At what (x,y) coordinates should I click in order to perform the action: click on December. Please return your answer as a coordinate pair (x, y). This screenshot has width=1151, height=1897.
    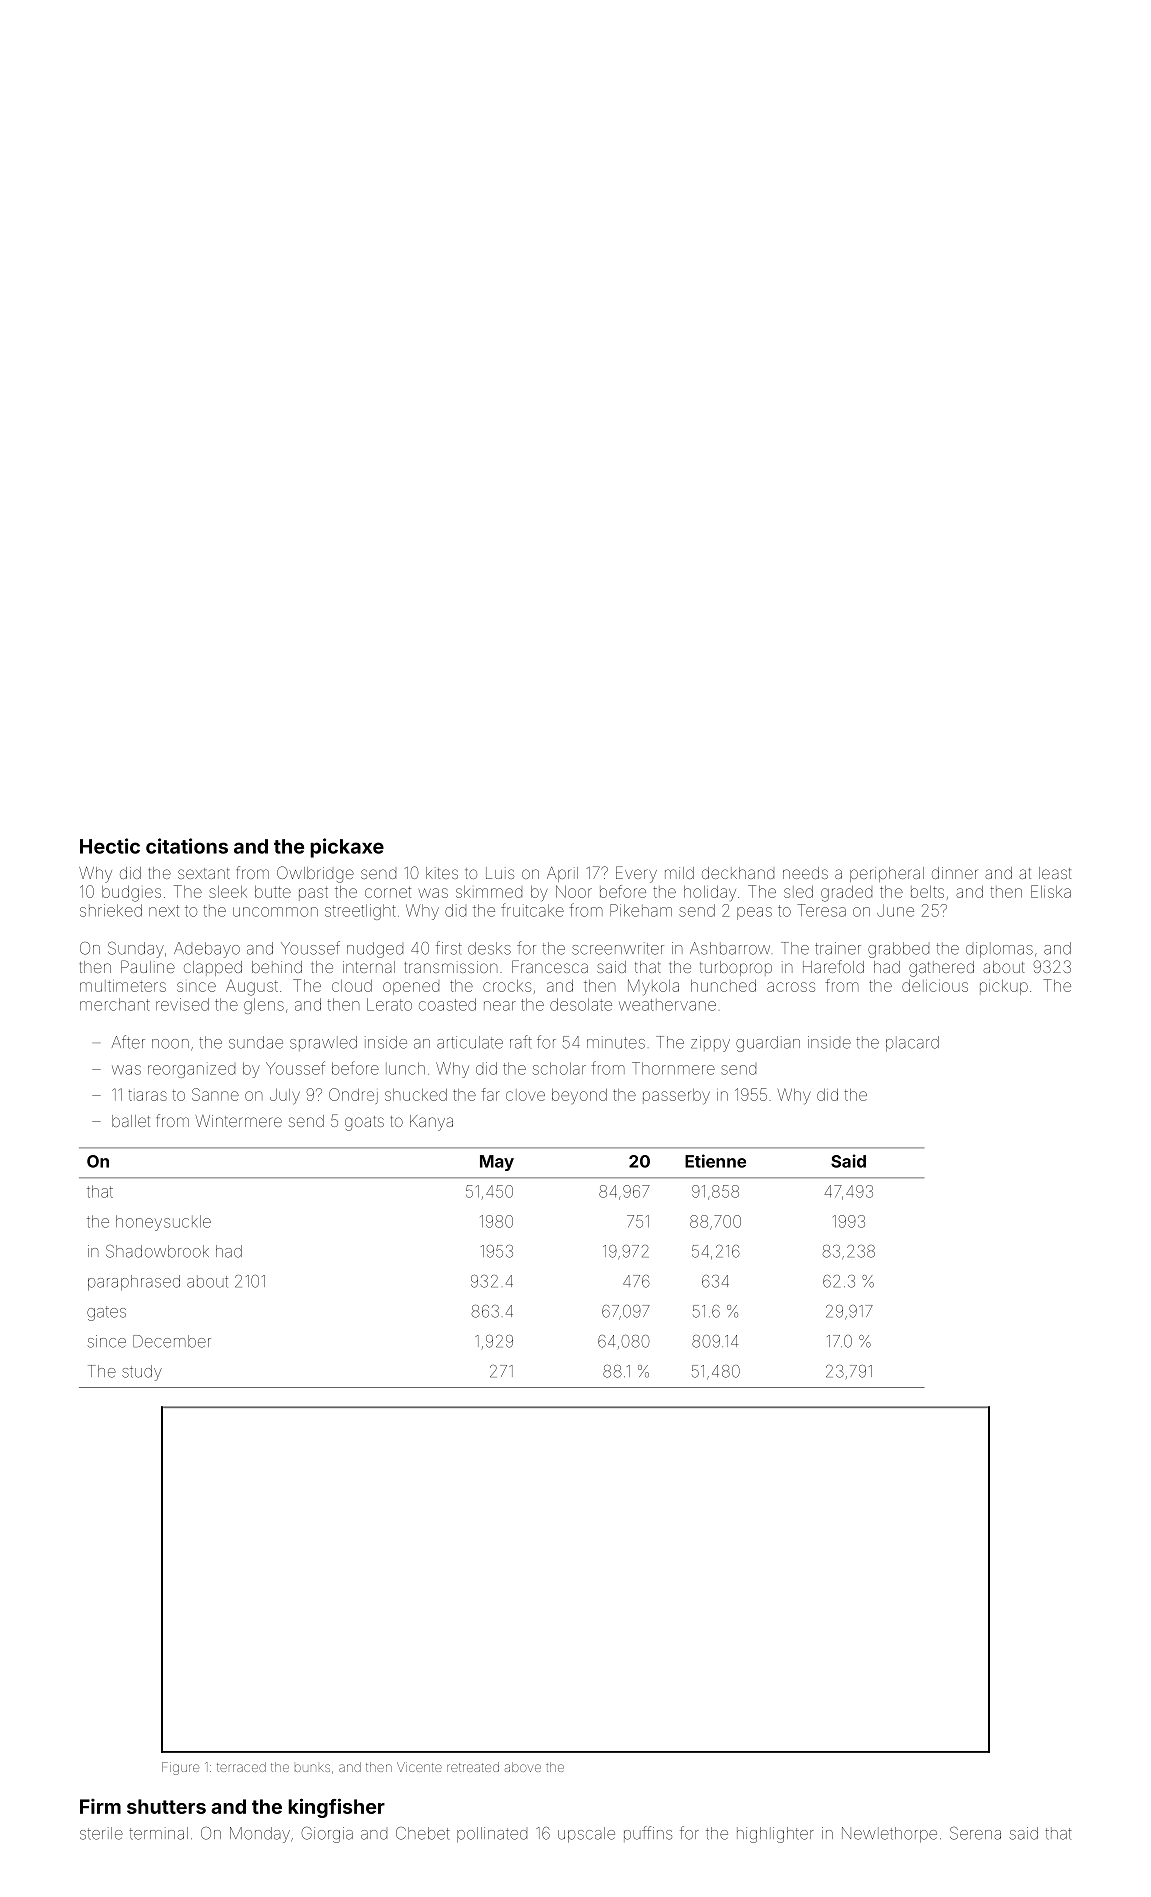
    Looking at the image, I should click on (172, 1341).
